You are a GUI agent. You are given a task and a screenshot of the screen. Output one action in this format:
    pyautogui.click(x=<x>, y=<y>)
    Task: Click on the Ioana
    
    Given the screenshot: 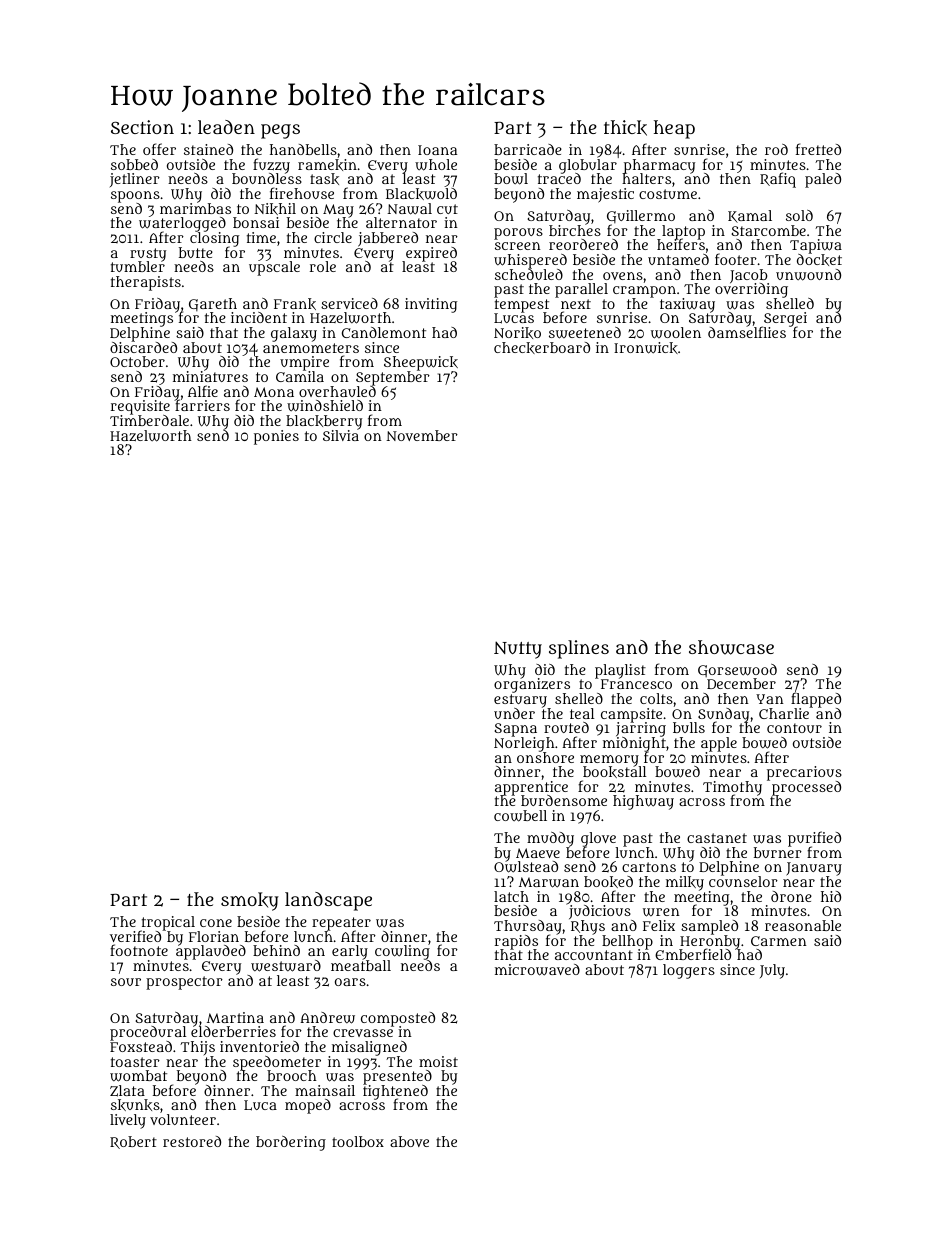 What is the action you would take?
    pyautogui.click(x=437, y=150)
